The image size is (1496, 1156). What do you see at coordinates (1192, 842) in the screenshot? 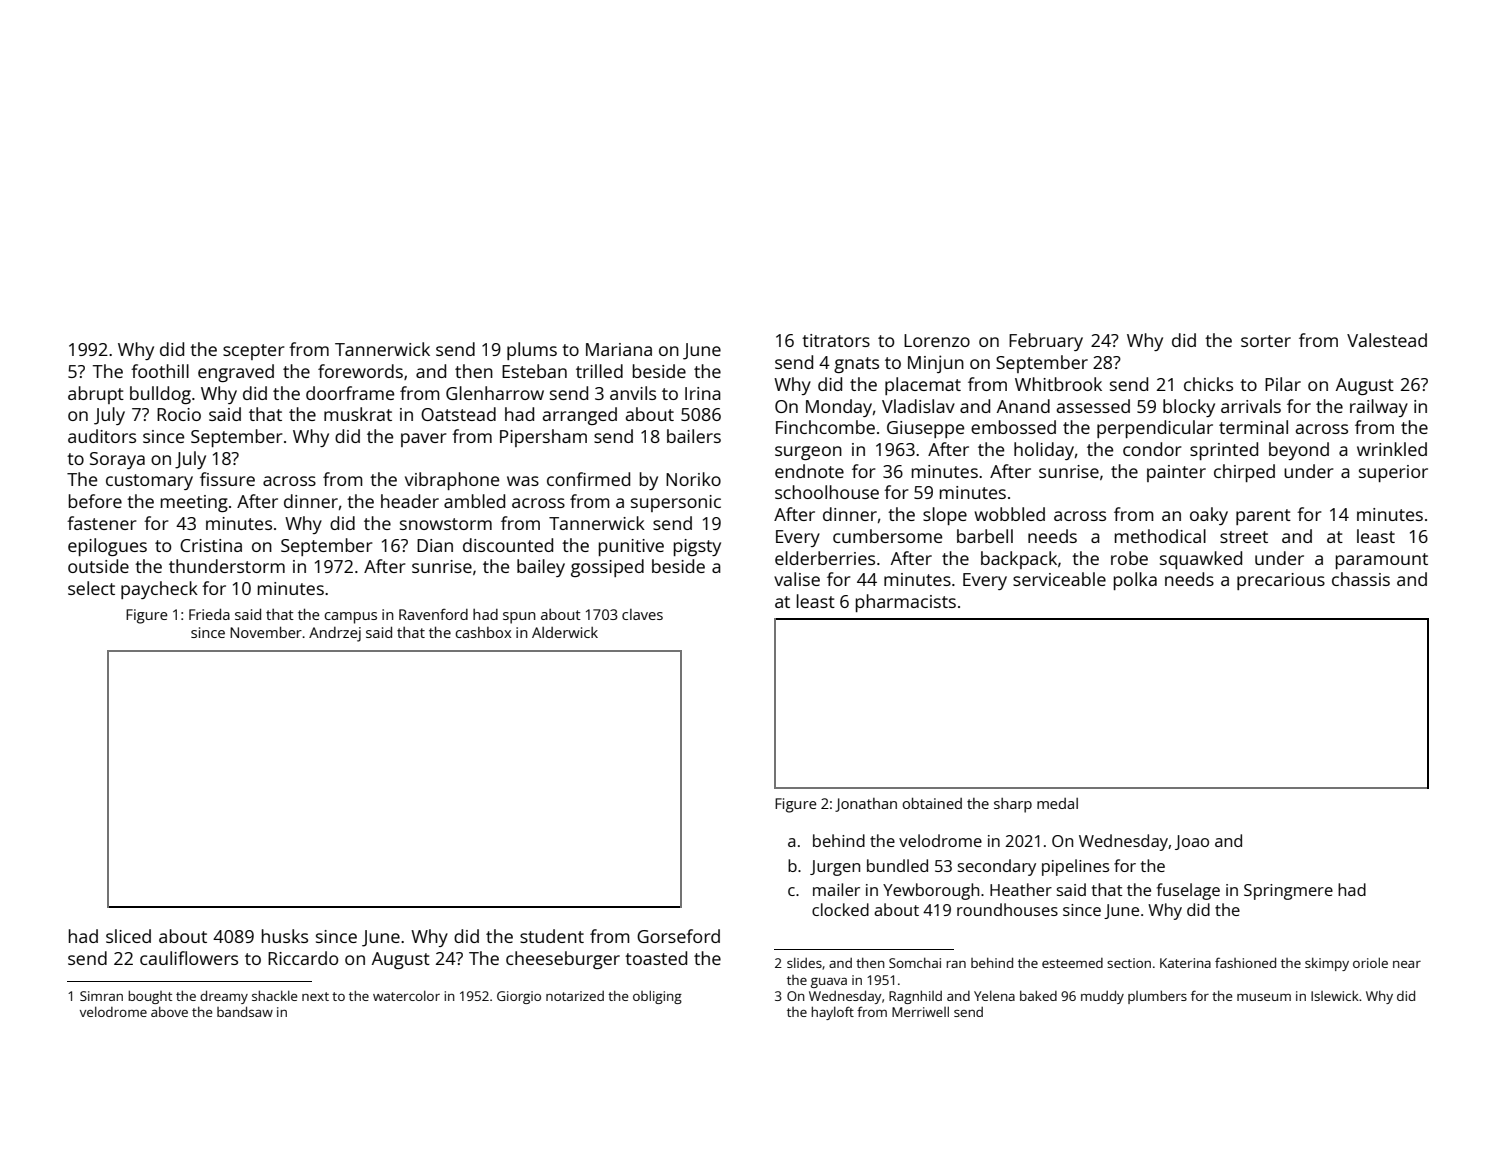
I see `Joao` at bounding box center [1192, 842].
